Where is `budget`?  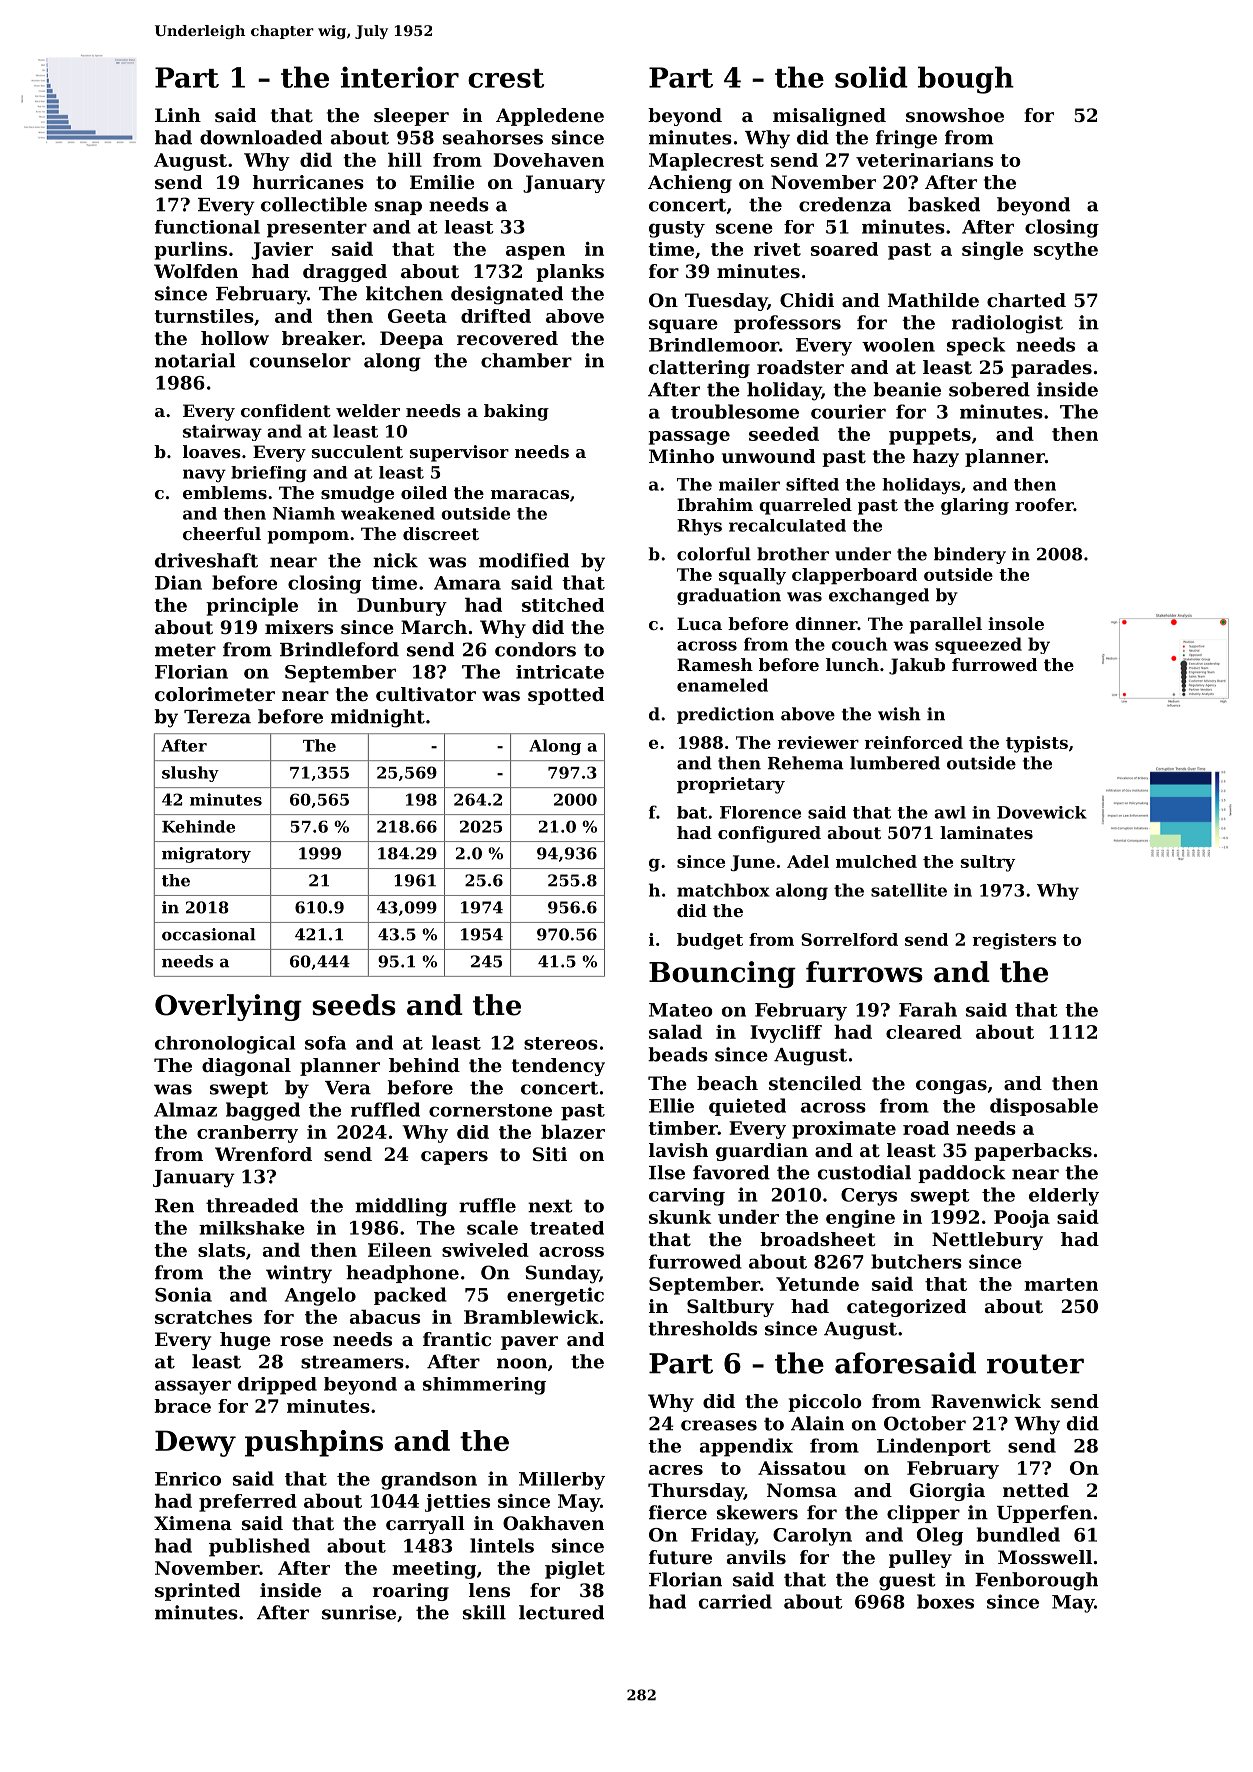
budget is located at coordinates (710, 941).
